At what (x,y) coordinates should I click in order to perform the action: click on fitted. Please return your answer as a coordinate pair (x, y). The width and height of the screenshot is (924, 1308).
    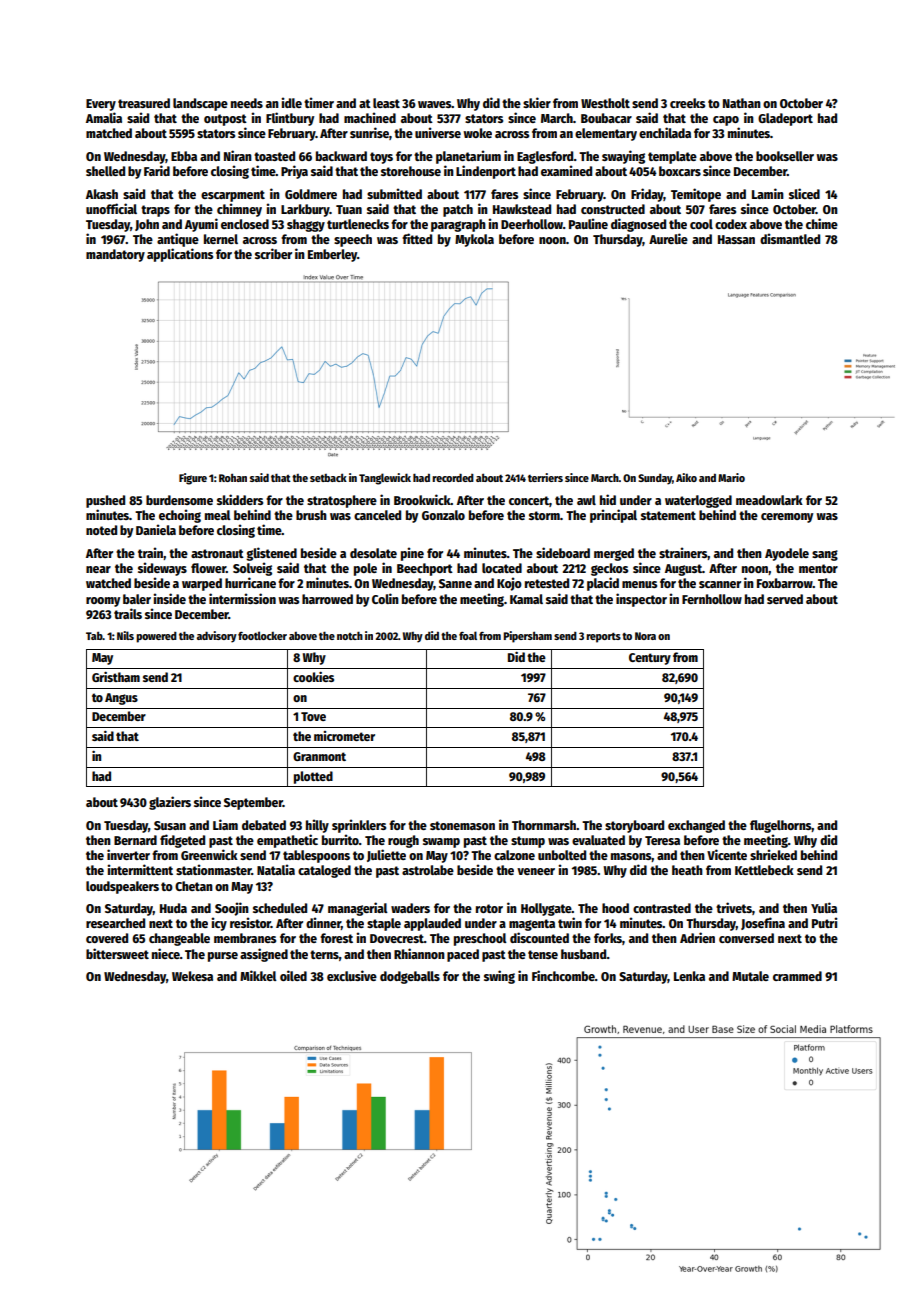
    Looking at the image, I should click on (417, 238).
